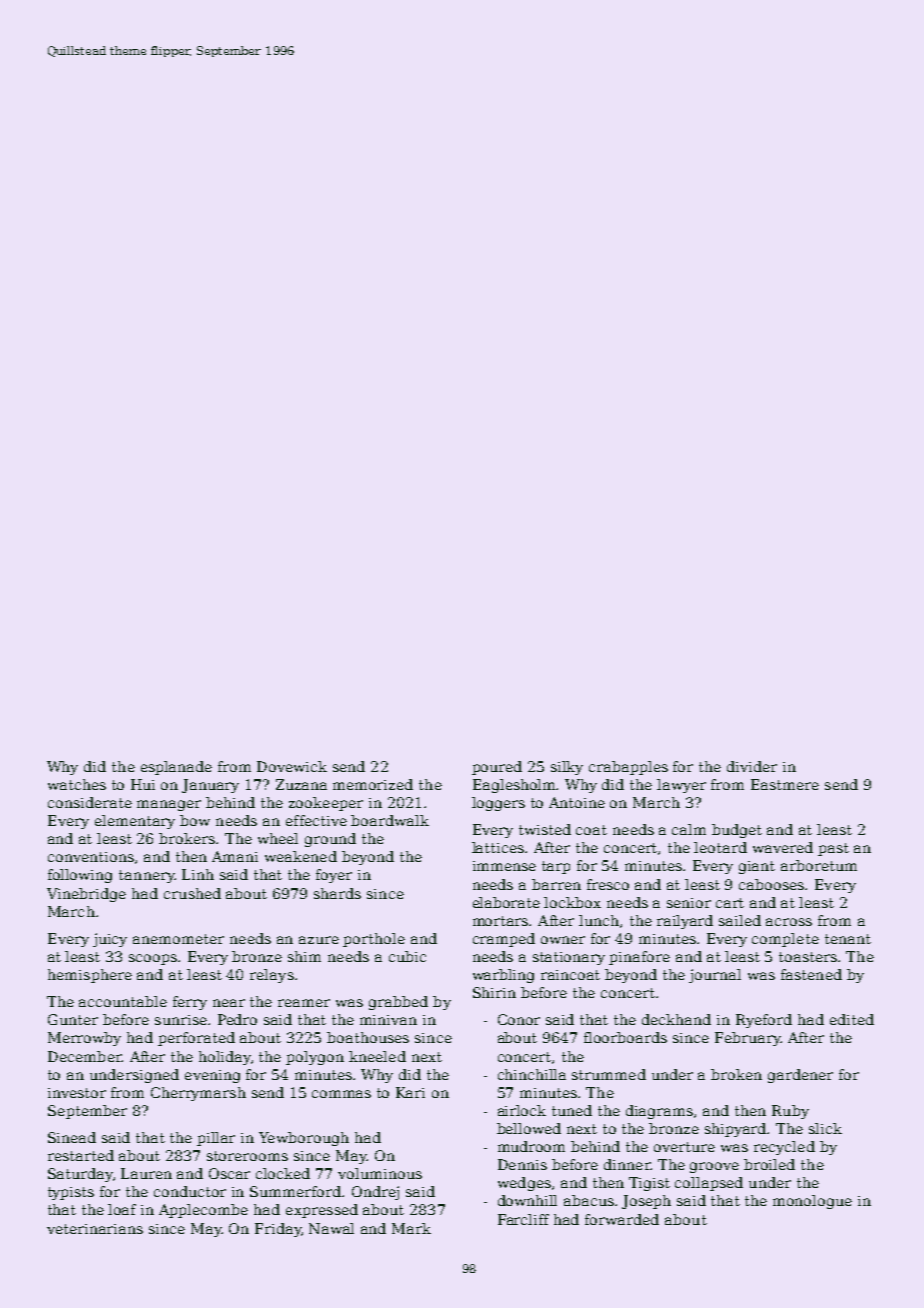  I want to click on toasters, so click(808, 957).
